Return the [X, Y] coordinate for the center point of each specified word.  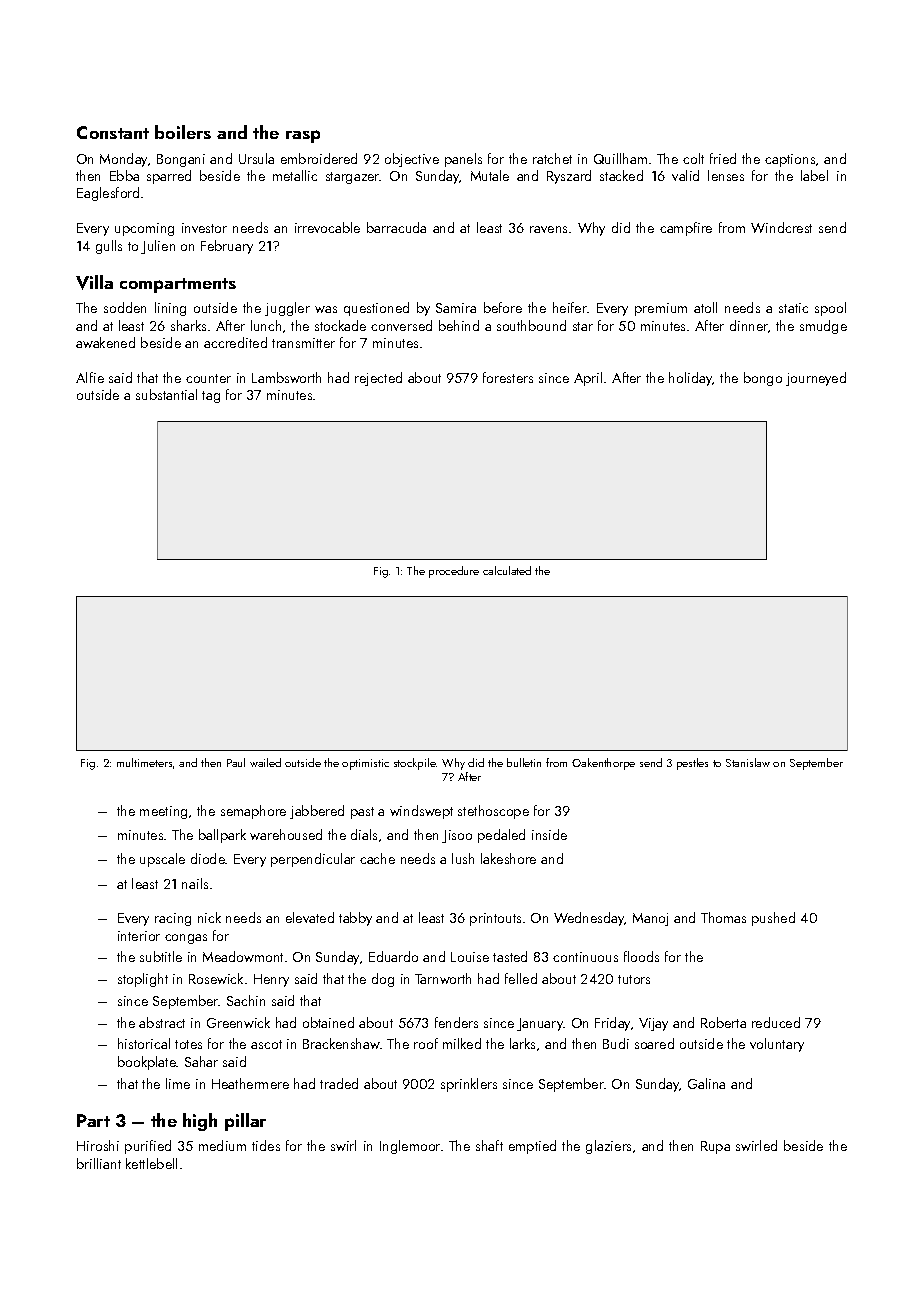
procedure [454, 572]
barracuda [396, 227]
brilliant [99, 1163]
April [588, 379]
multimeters [144, 762]
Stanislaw [748, 762]
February [227, 247]
